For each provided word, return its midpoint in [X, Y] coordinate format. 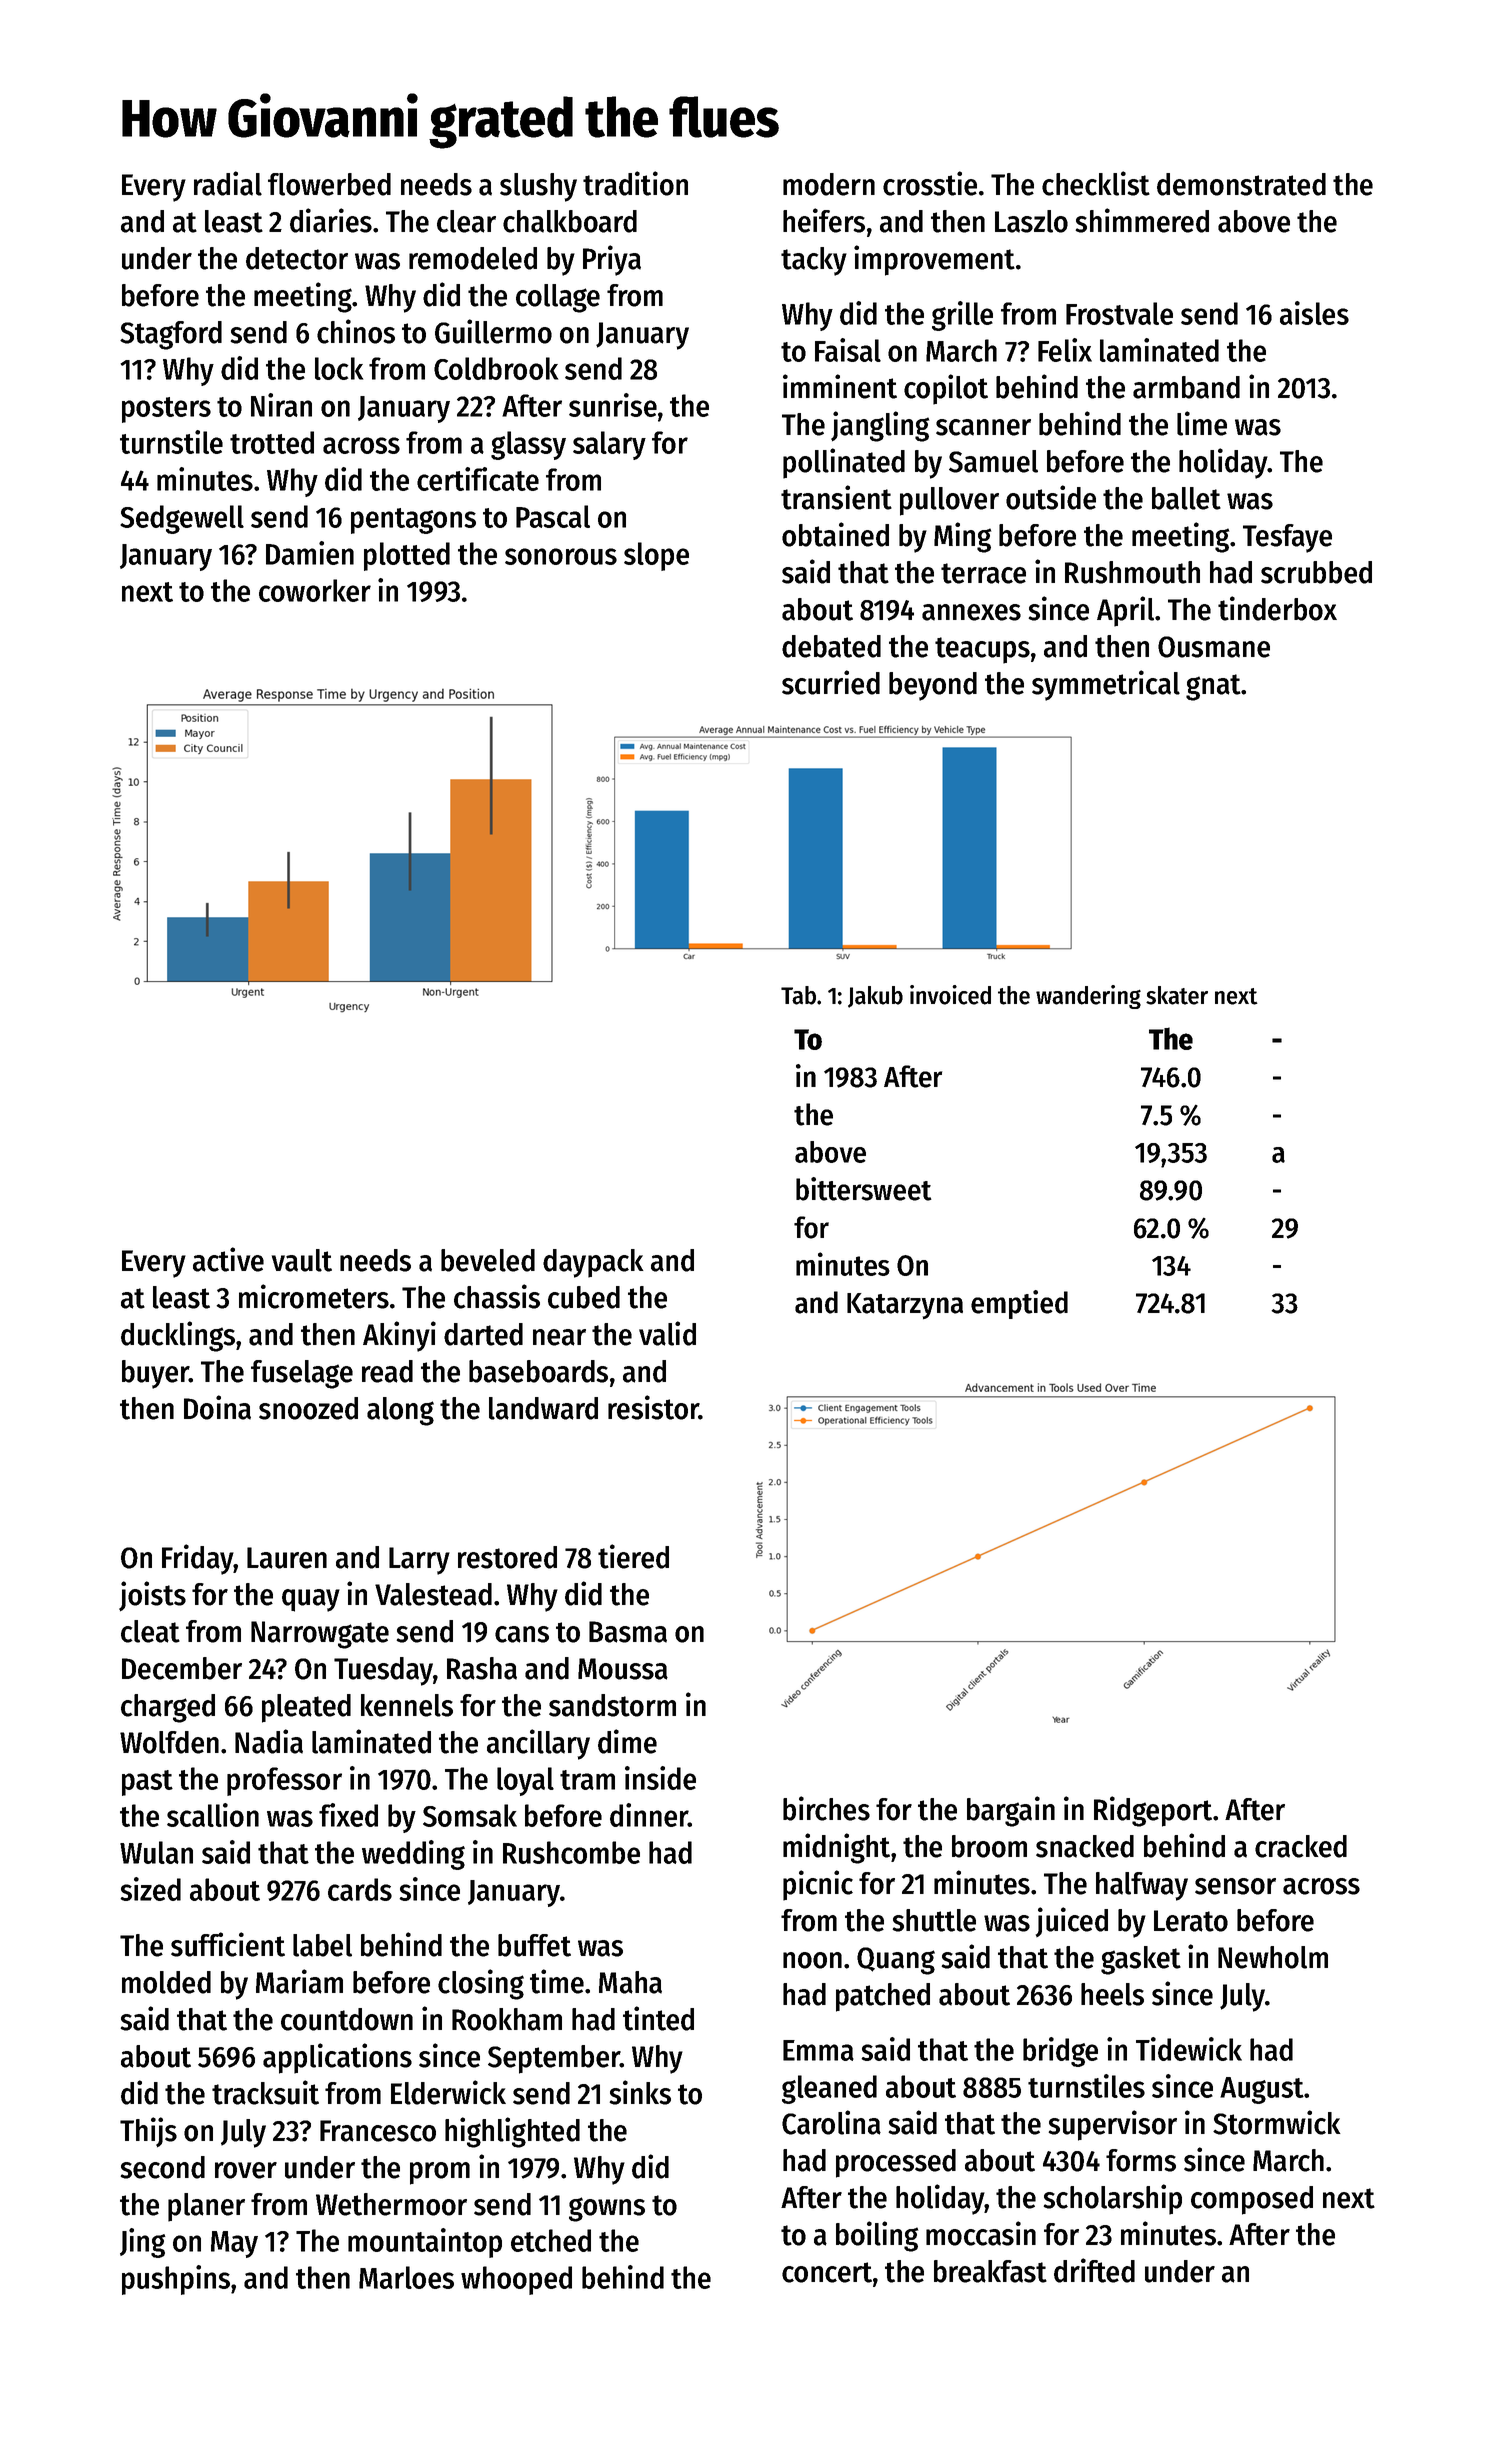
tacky [814, 261]
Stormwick [1277, 2122]
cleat [150, 1631]
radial [228, 183]
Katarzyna [905, 1306]
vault [302, 1260]
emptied [1019, 1304]
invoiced [950, 995]
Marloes [406, 2277]
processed [896, 2163]
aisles [1314, 313]
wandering [1088, 997]
